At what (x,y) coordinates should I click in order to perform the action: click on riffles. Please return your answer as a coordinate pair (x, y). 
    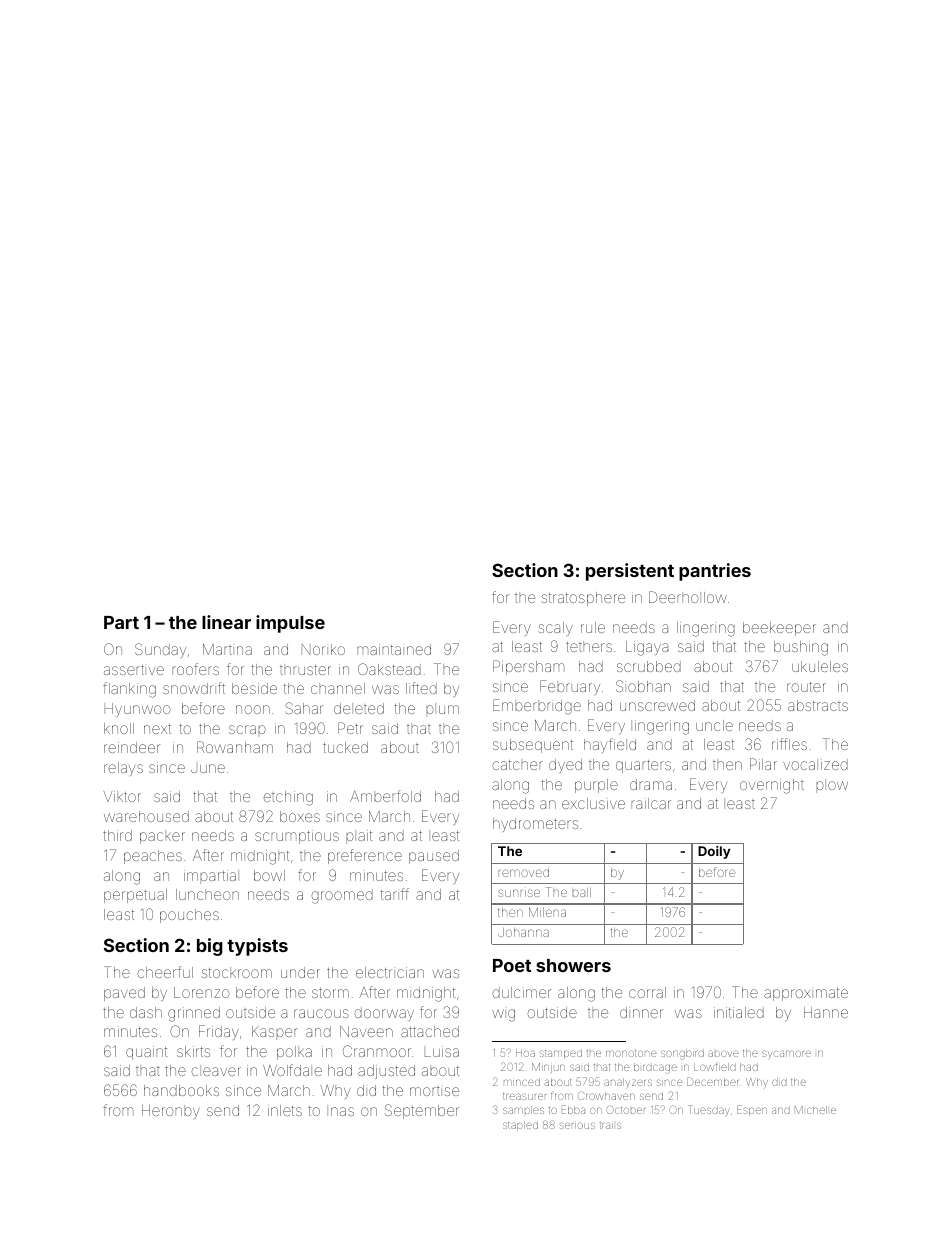
    Looking at the image, I should click on (789, 744).
